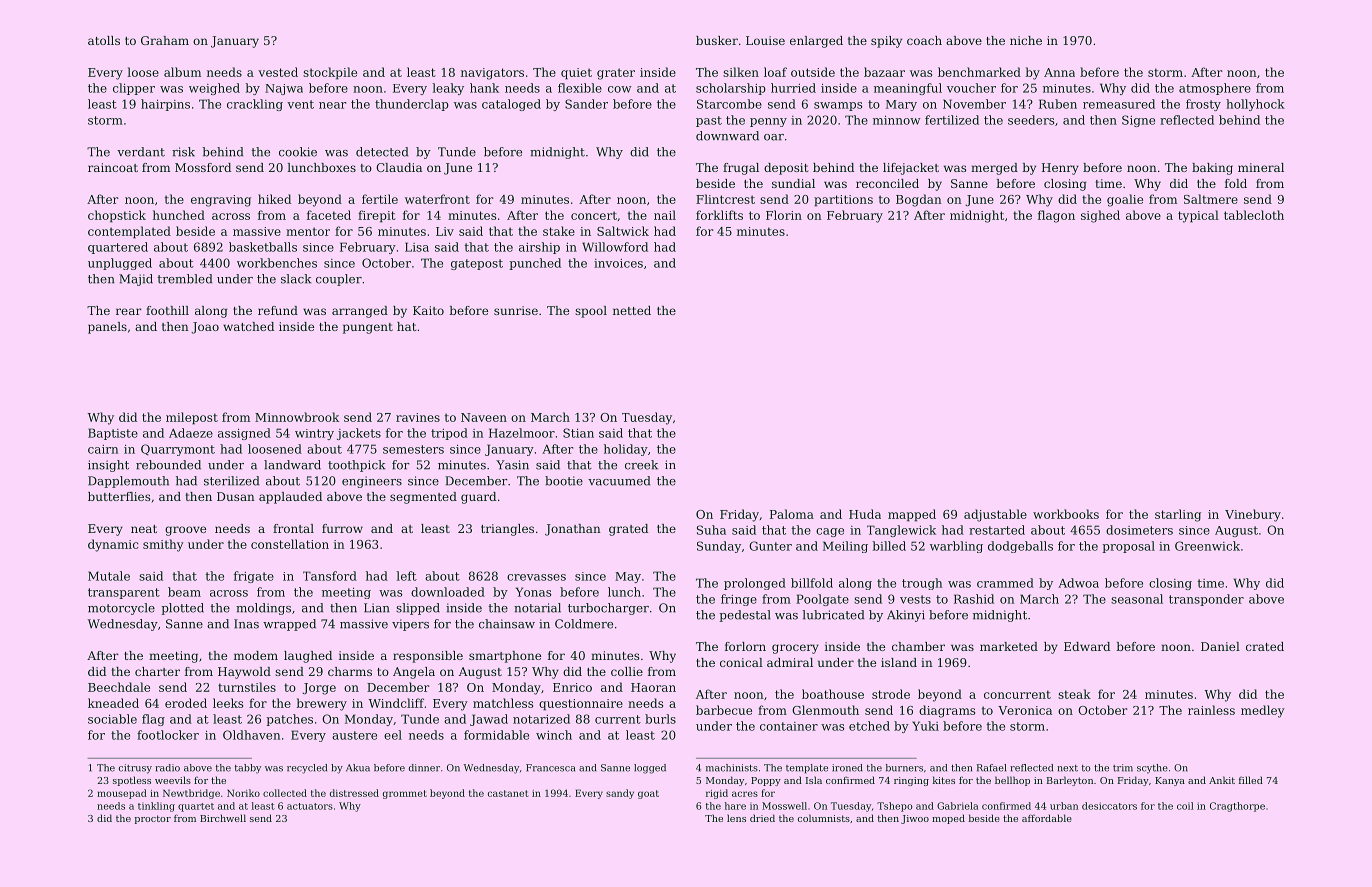 Image resolution: width=1372 pixels, height=887 pixels. Describe the element at coordinates (586, 104) in the screenshot. I see `Sander` at that location.
